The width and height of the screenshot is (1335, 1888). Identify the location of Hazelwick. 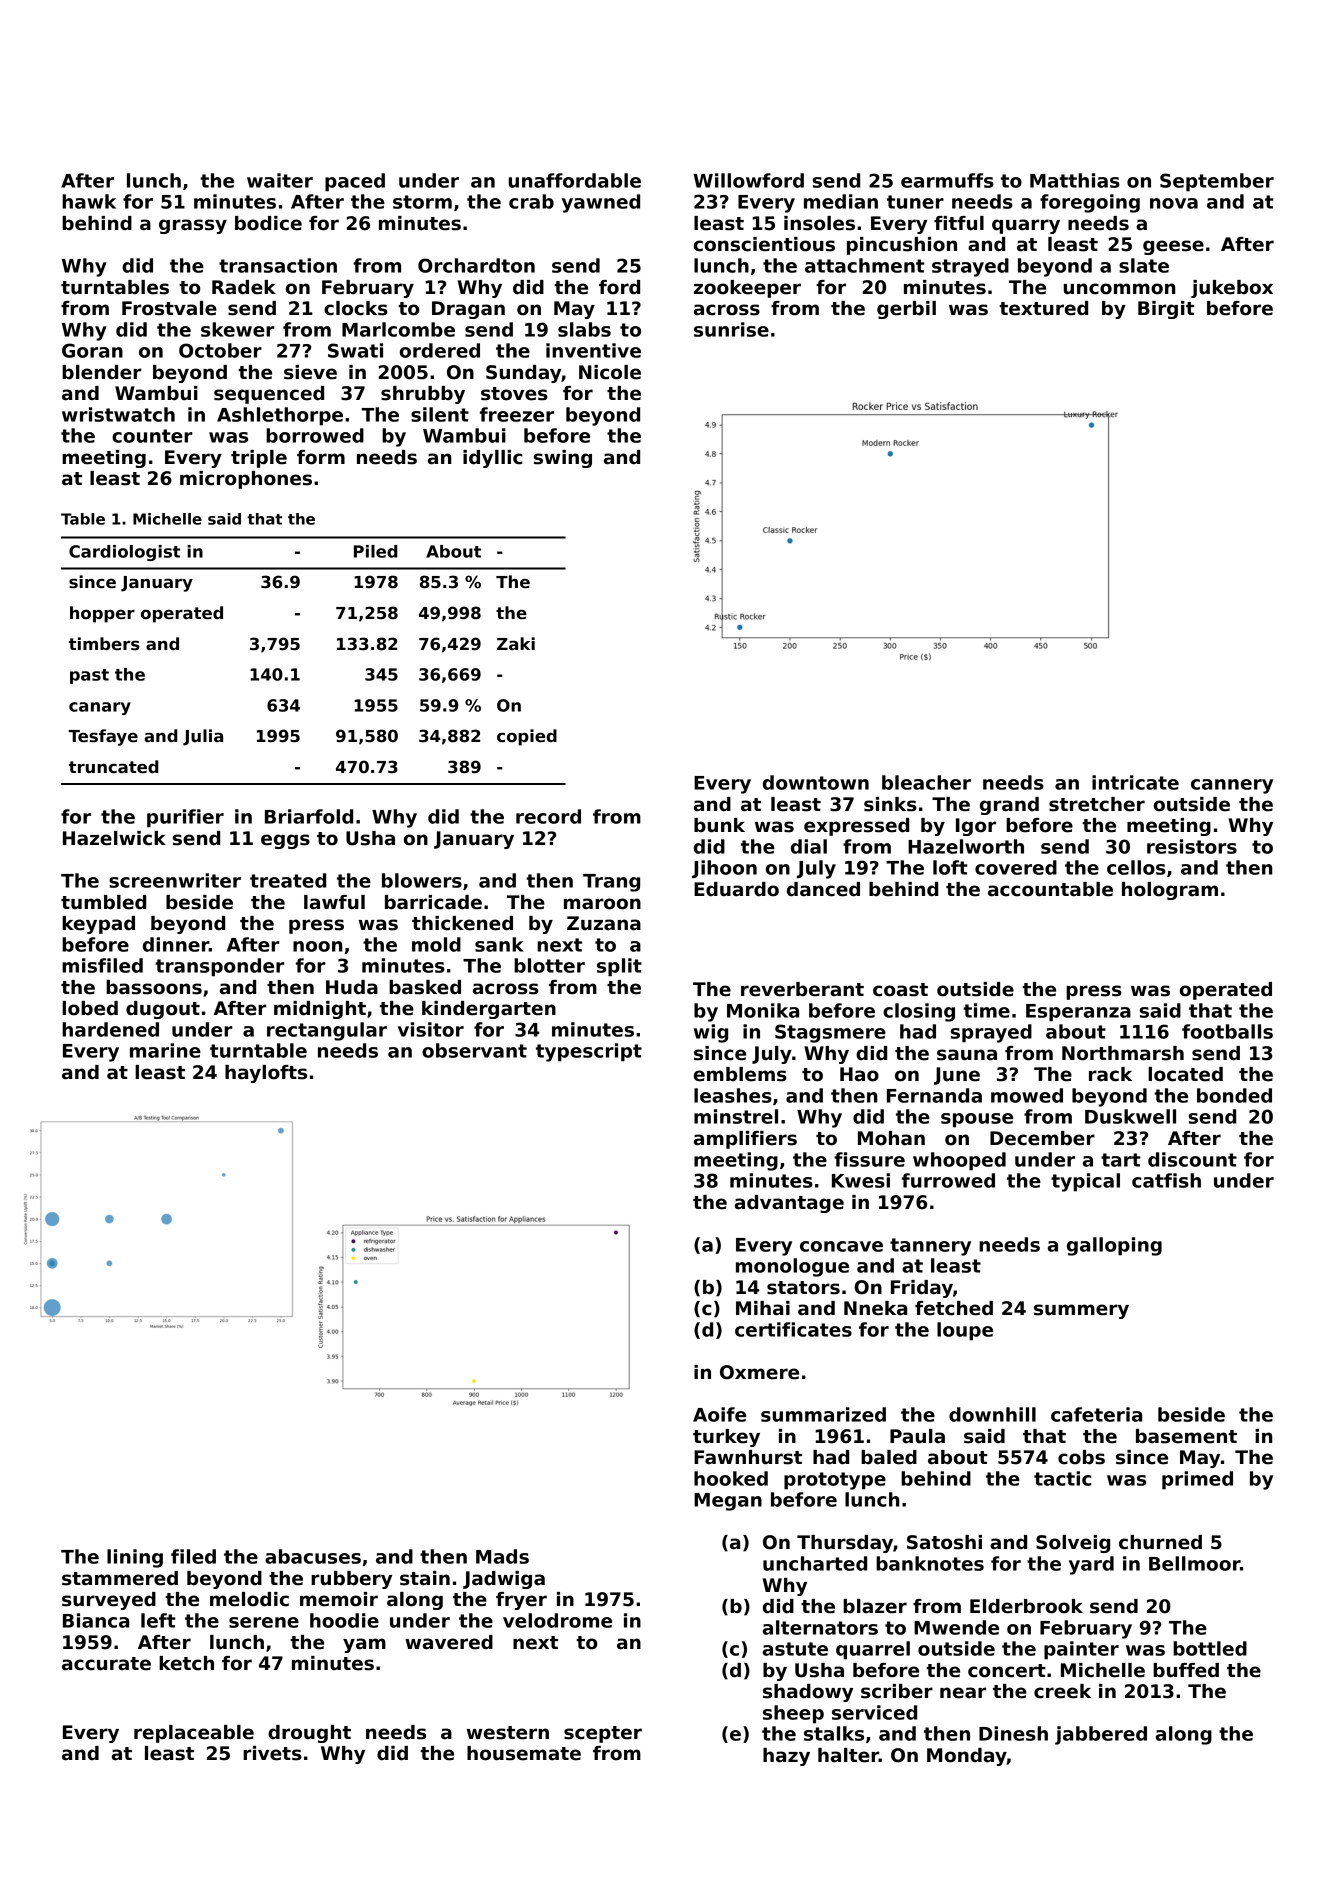
(114, 838).
